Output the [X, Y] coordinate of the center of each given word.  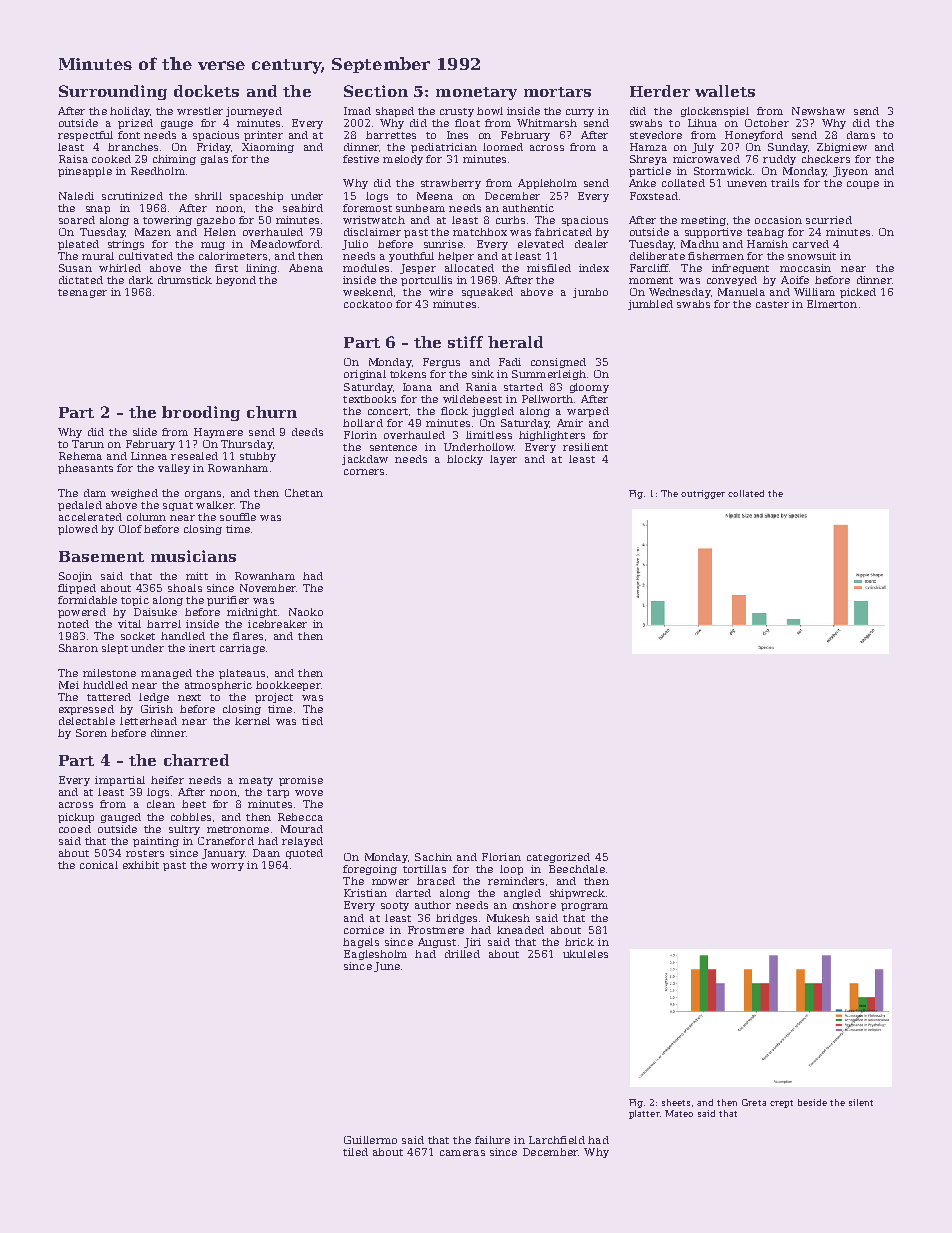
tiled [355, 1152]
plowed [78, 530]
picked [858, 293]
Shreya [648, 160]
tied [312, 721]
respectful [85, 136]
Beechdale [577, 869]
